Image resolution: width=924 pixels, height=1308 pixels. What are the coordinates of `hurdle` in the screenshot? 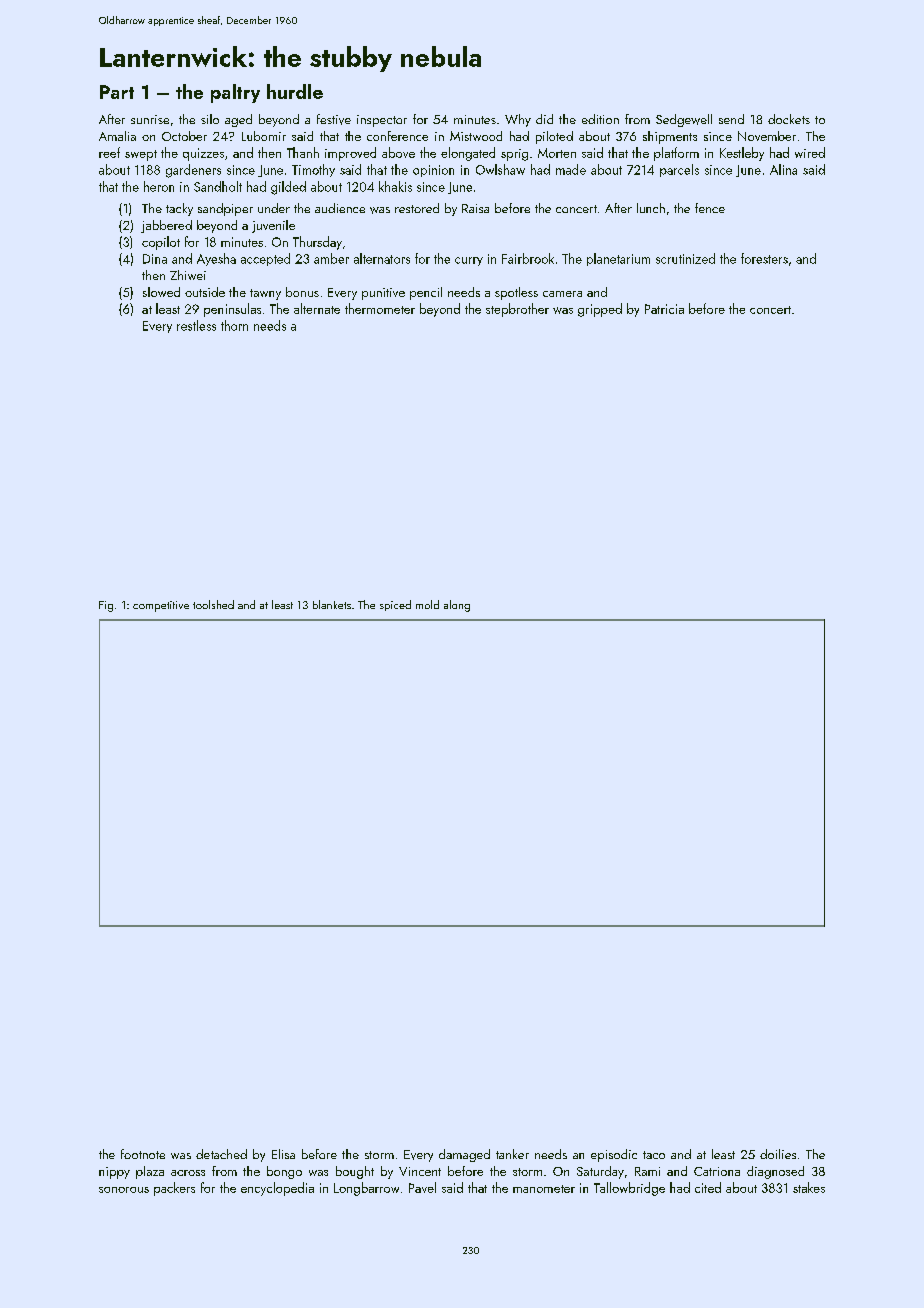 It's located at (295, 91).
